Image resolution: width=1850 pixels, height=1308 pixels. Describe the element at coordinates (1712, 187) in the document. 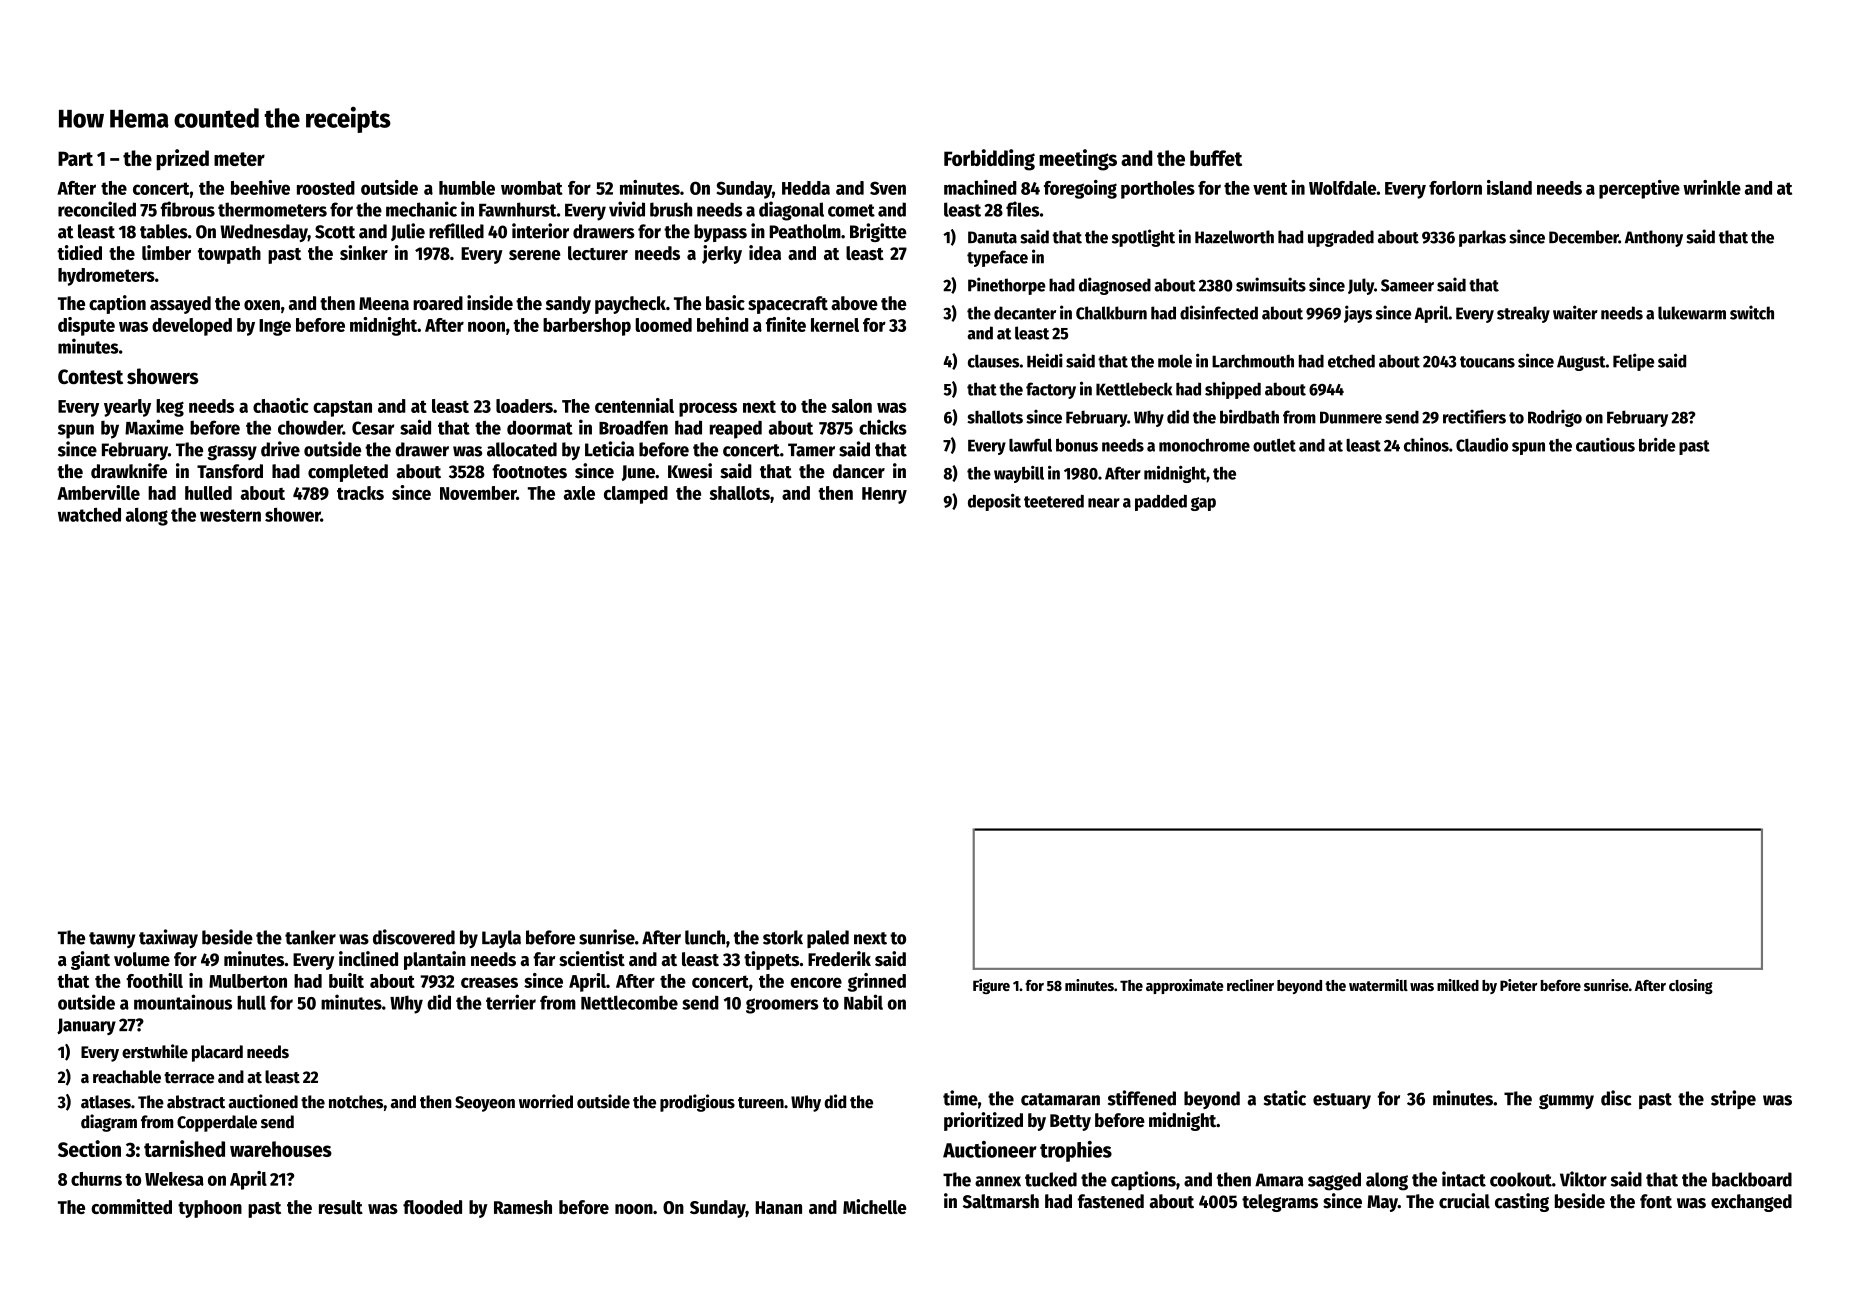

I see `wrinkle` at that location.
